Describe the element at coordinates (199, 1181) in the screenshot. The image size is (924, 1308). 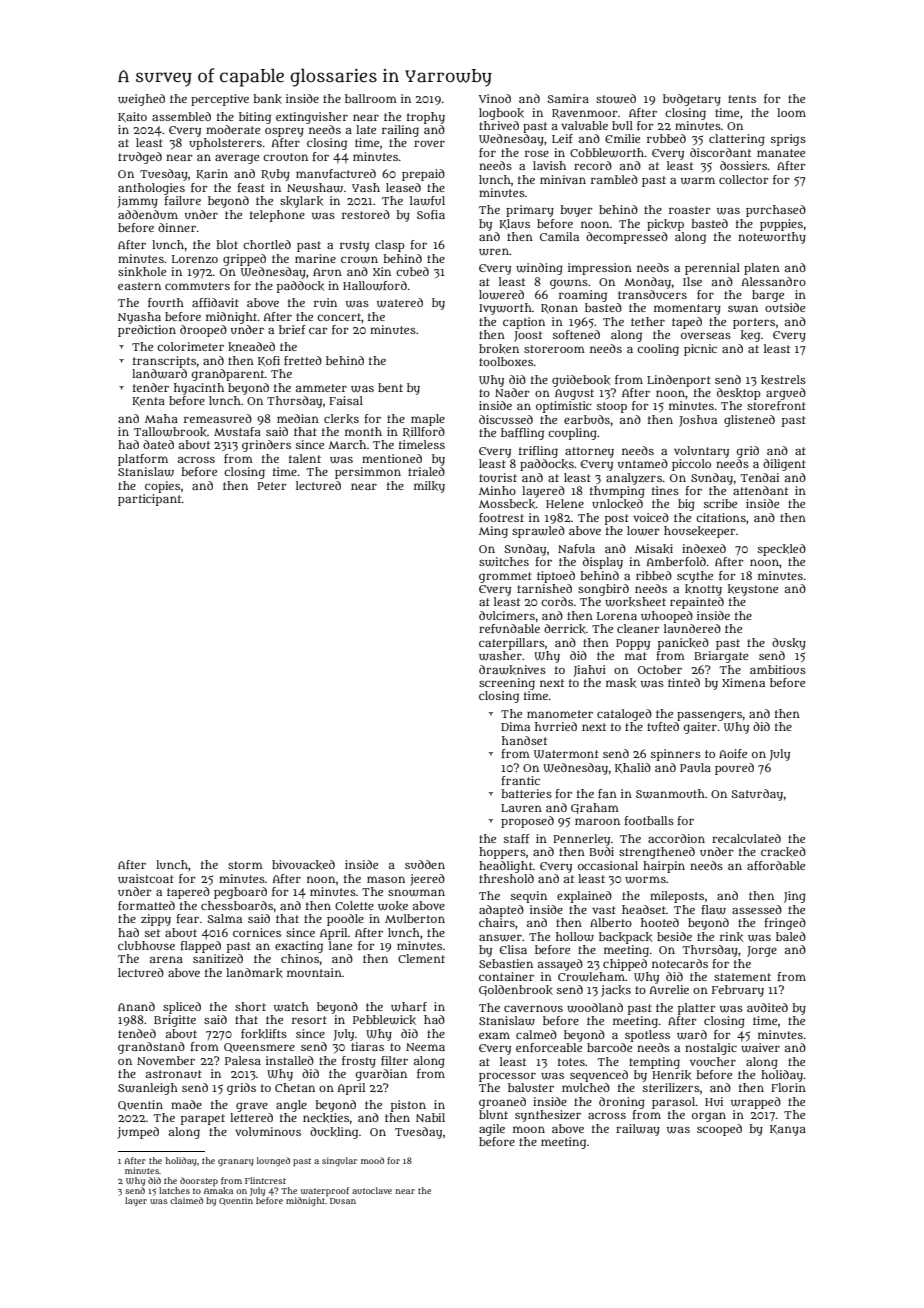
I see `doorstep` at that location.
